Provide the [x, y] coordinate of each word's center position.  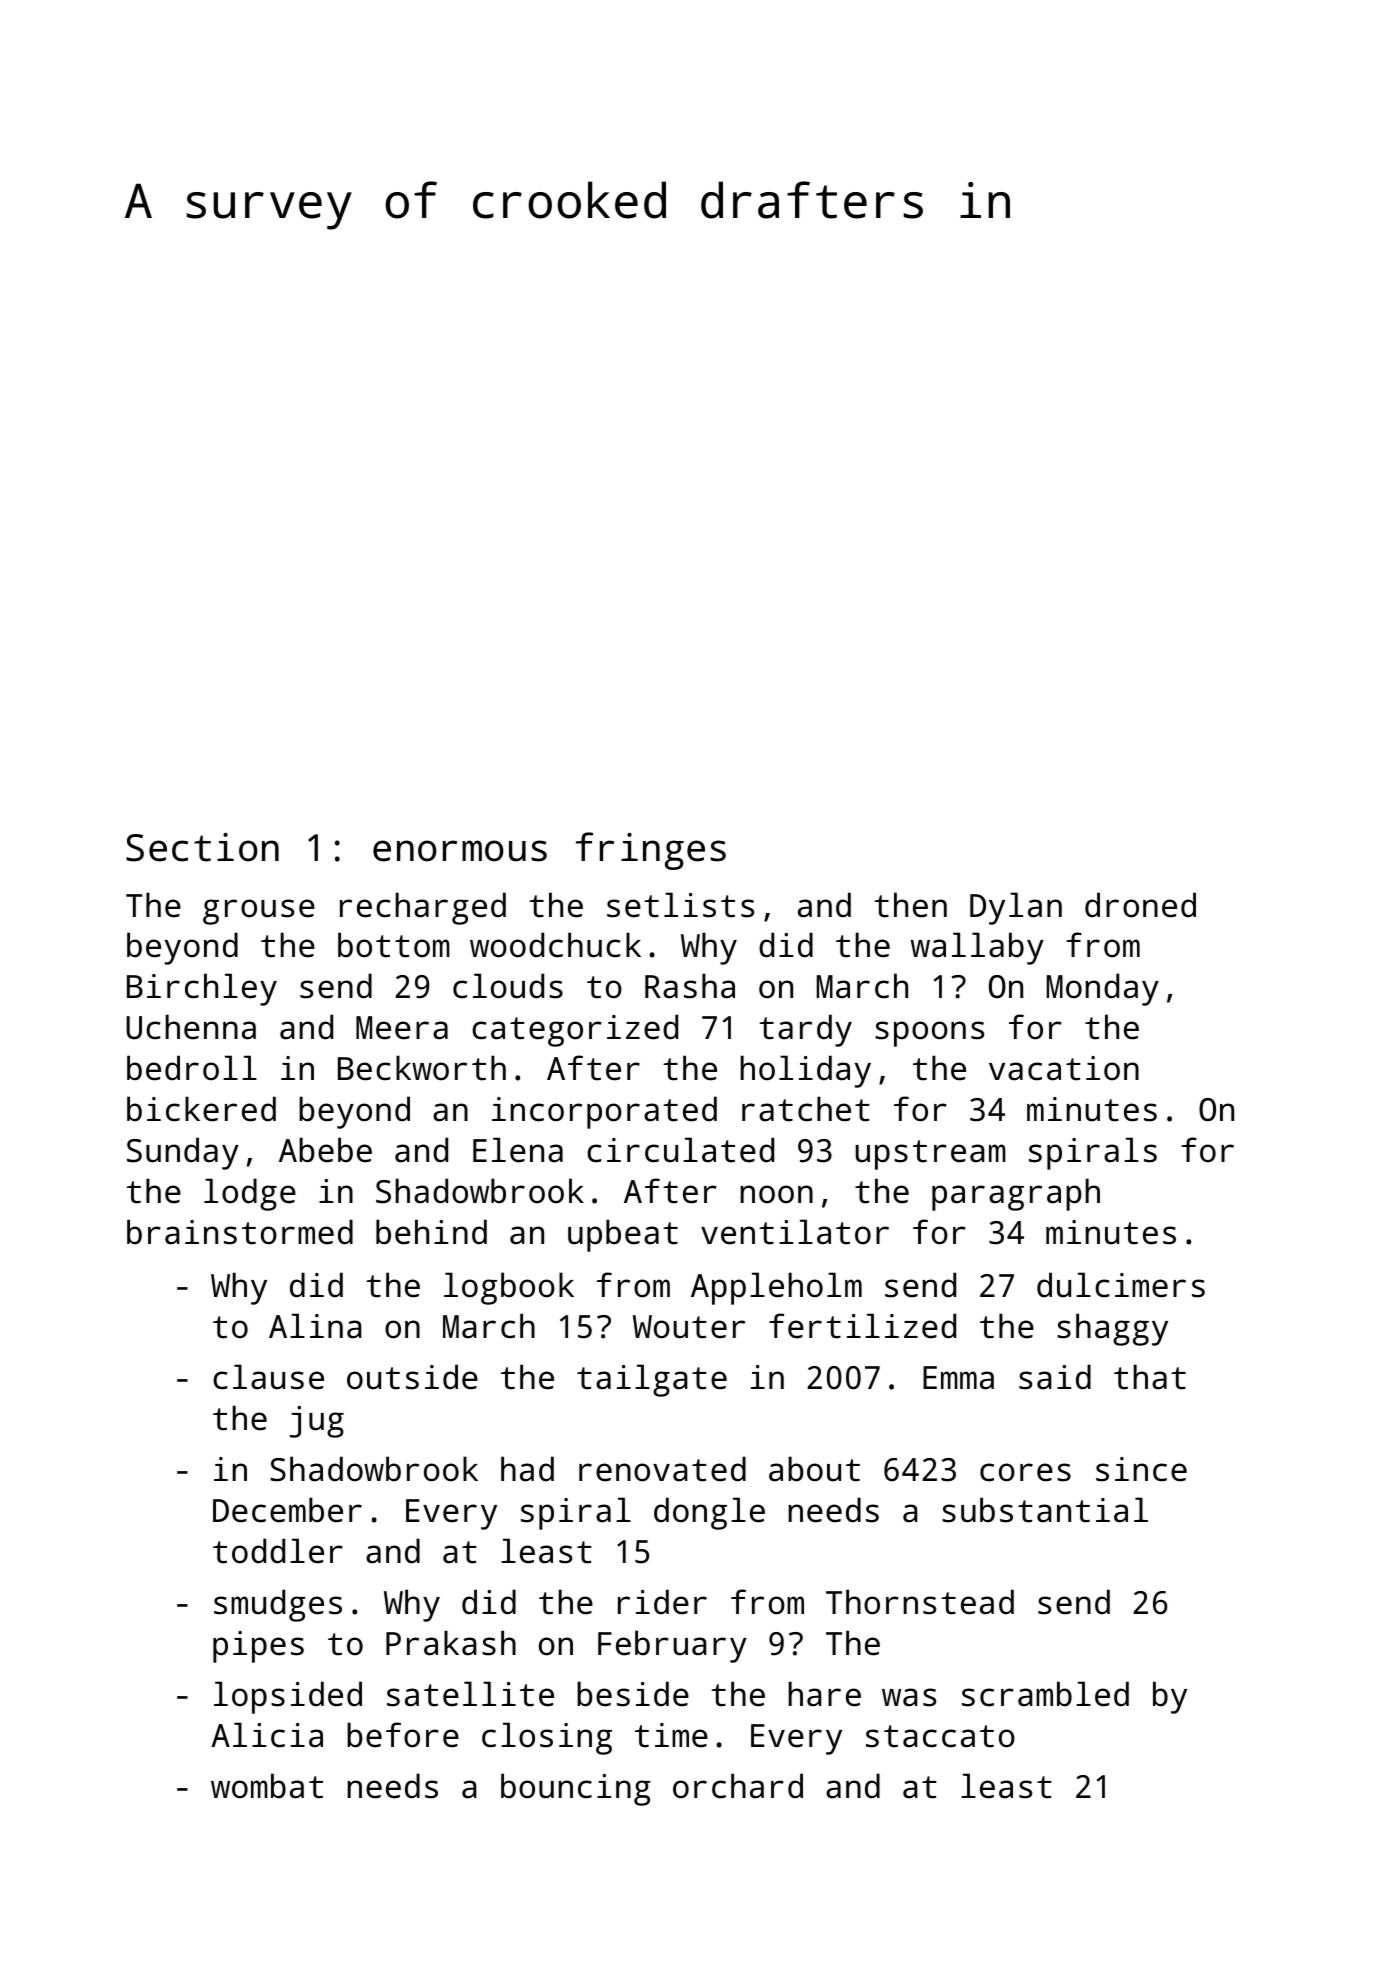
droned [1140, 905]
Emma [958, 1378]
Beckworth [422, 1068]
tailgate [652, 1380]
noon [776, 1194]
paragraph [1016, 1194]
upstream [930, 1155]
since [1141, 1469]
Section [202, 847]
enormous [460, 851]
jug [317, 1422]
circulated [680, 1150]
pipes [258, 1647]
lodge [250, 1194]
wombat [267, 1786]
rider [662, 1602]
